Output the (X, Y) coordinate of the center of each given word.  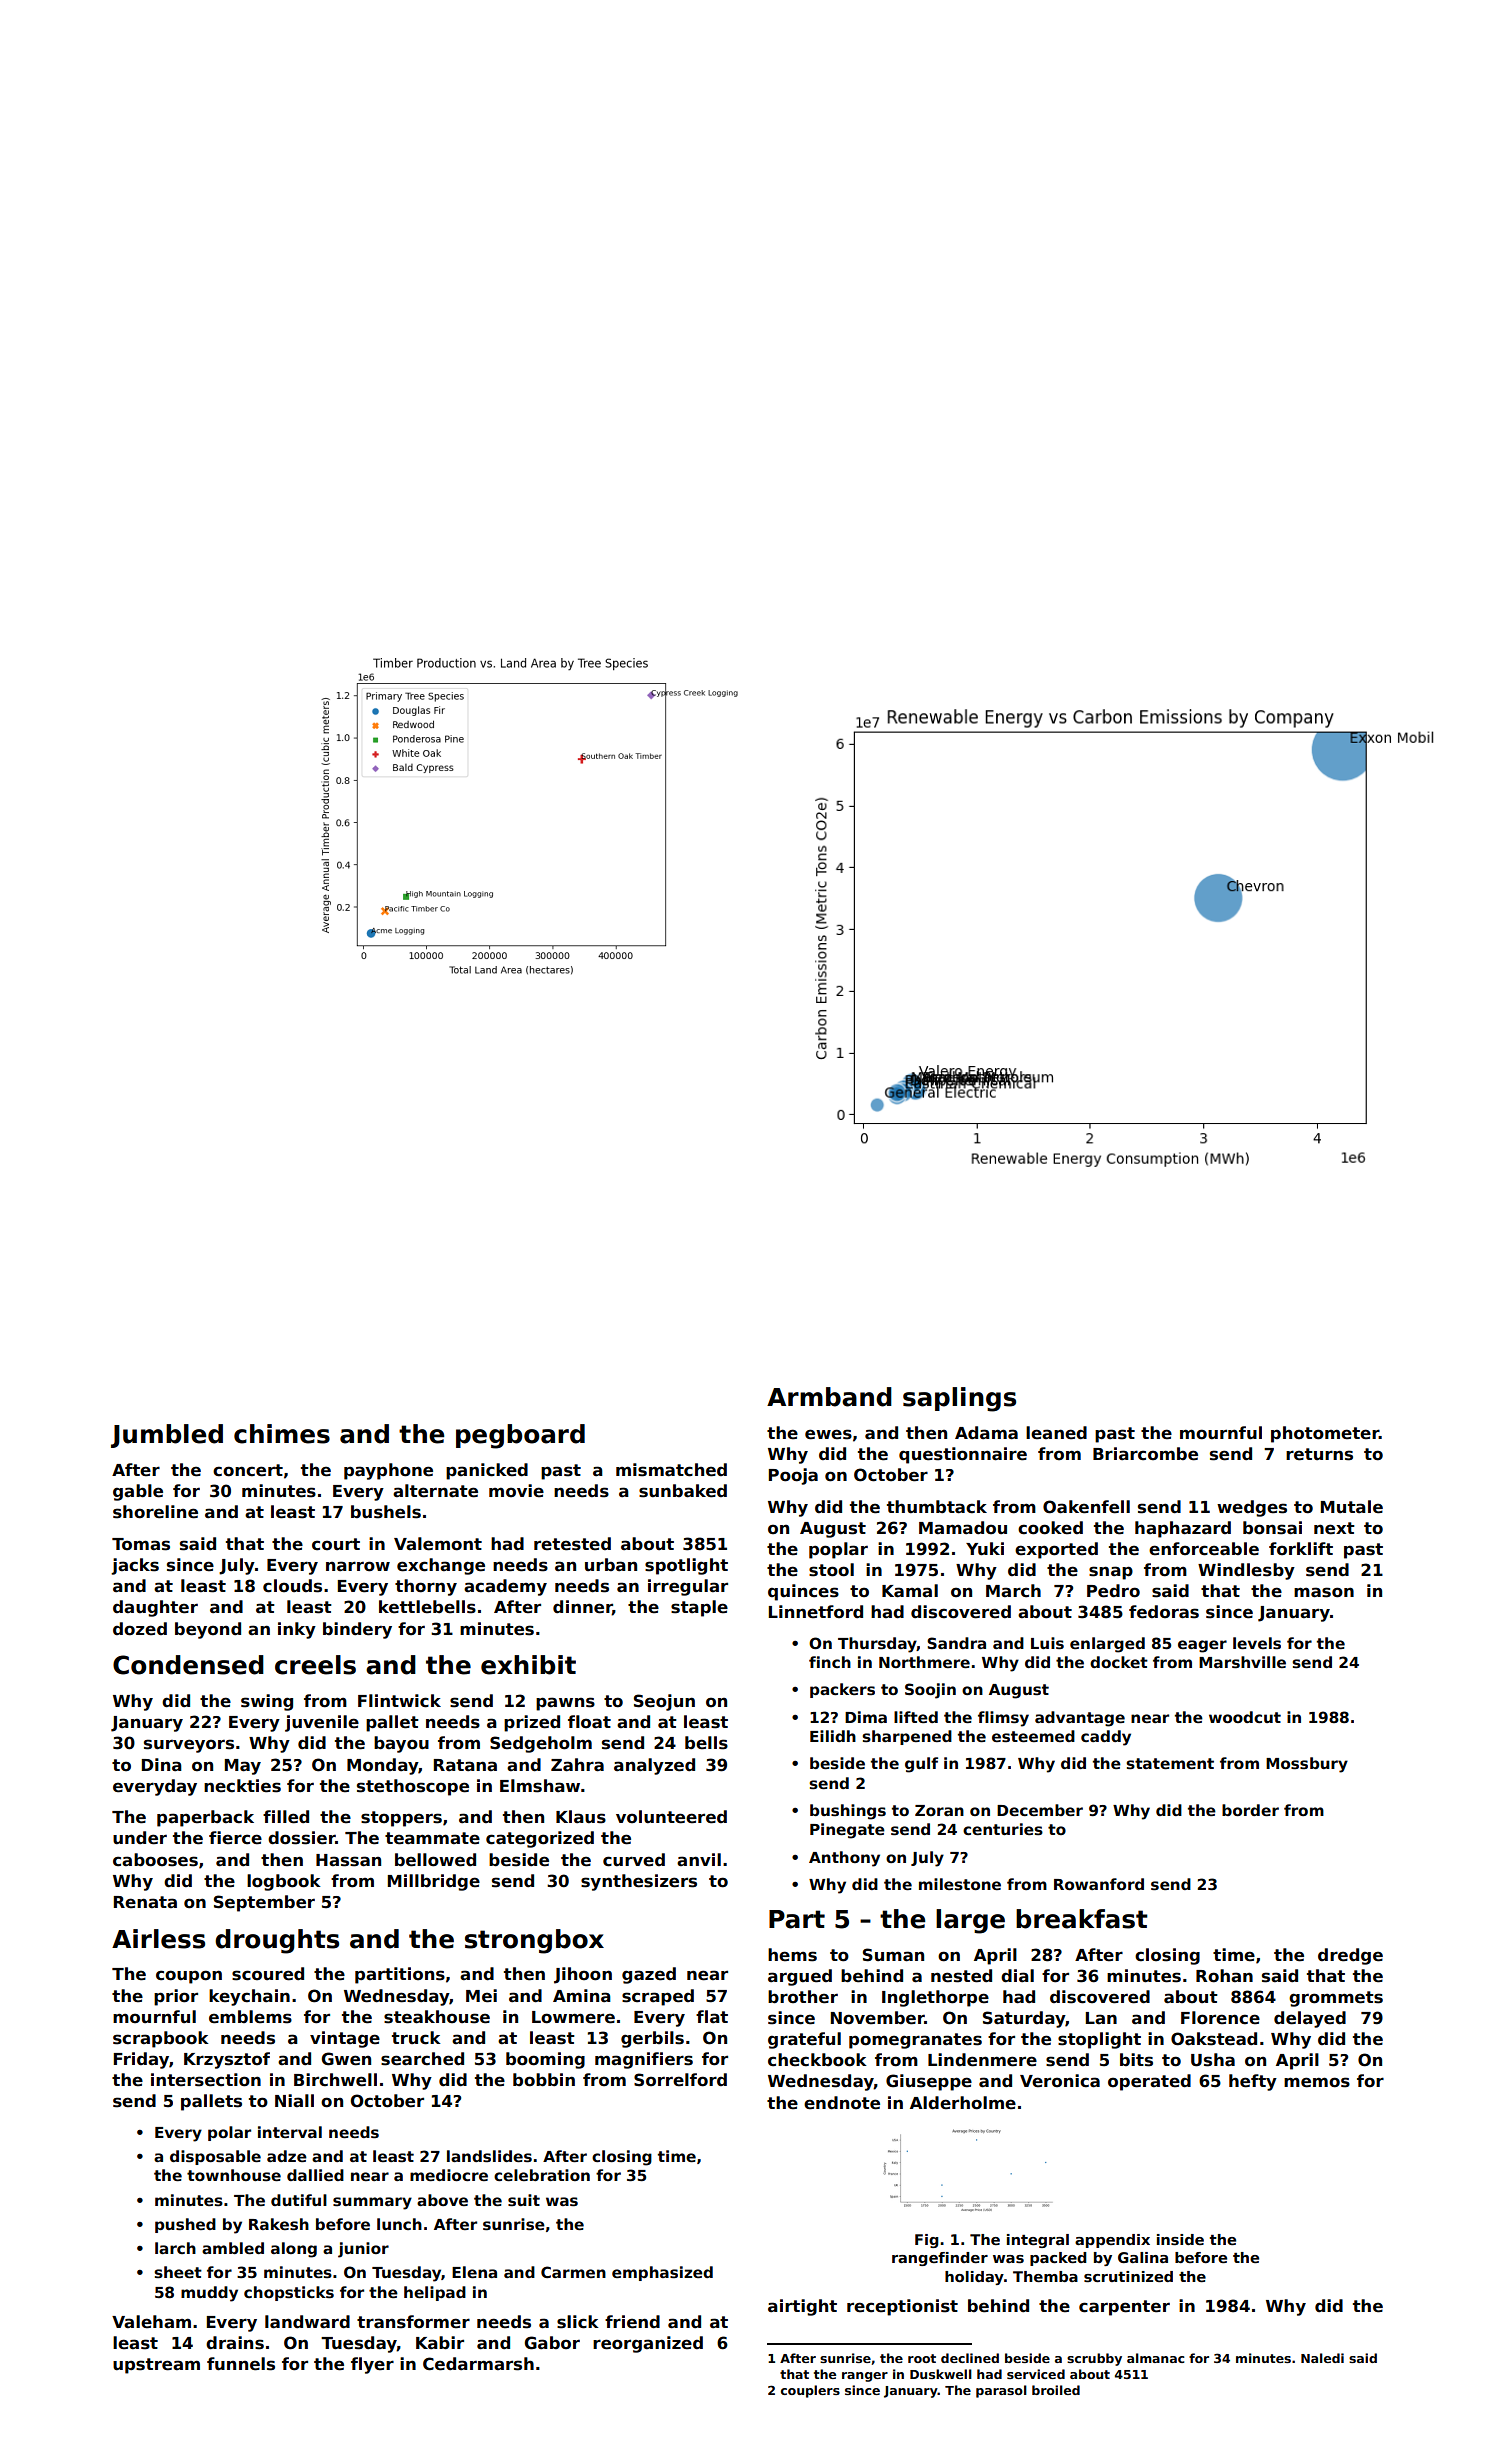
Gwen (346, 2059)
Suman (893, 1955)
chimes (282, 1434)
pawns (565, 1704)
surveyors (189, 1746)
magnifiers (644, 2060)
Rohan (1224, 1976)
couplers (810, 2391)
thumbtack (937, 1507)
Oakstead (1214, 2039)
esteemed (1033, 1736)
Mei (481, 1996)
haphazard (1183, 1529)
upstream (156, 2366)
